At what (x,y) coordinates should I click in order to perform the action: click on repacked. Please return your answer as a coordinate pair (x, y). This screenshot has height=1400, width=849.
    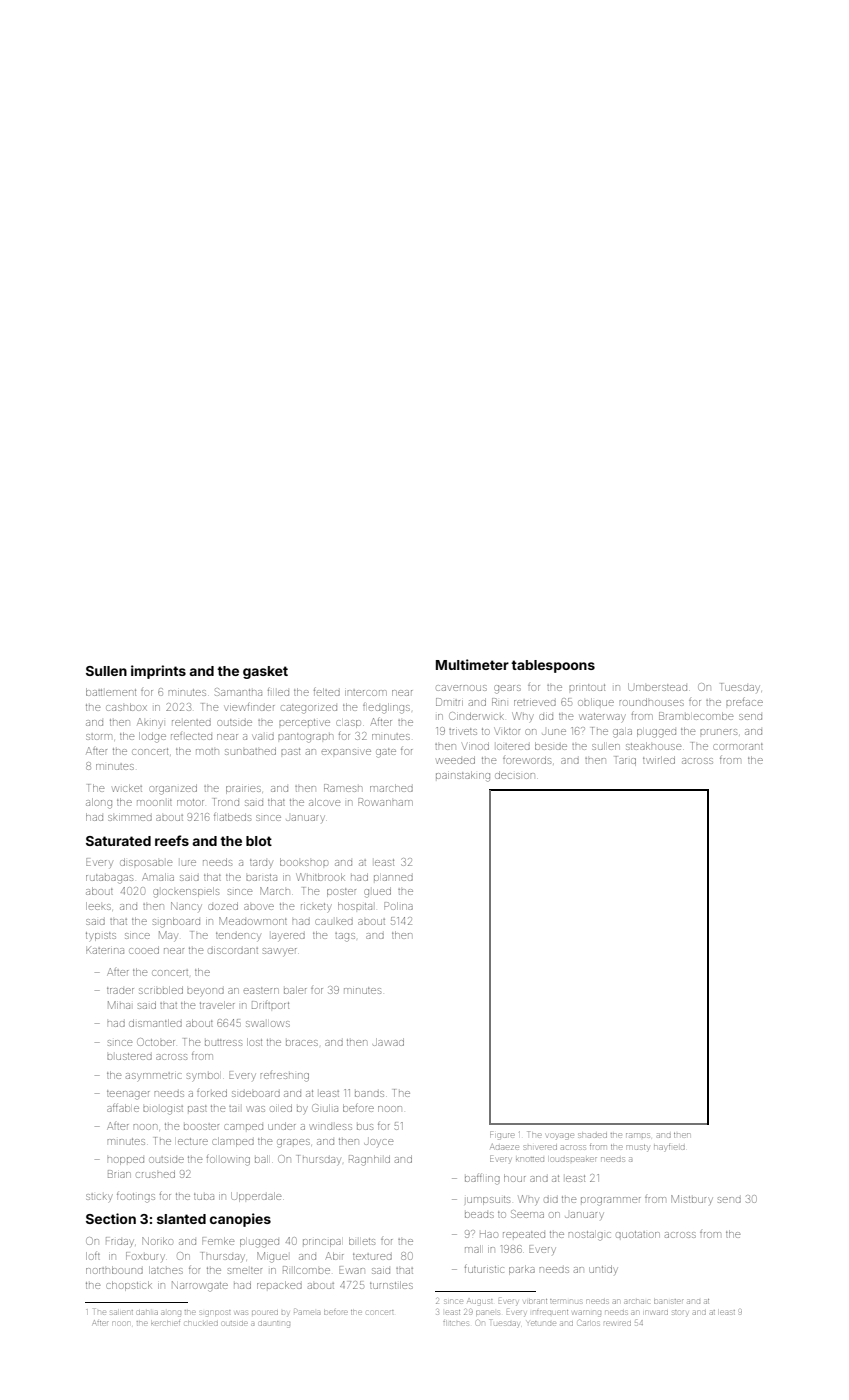
    Looking at the image, I should click on (279, 1285).
